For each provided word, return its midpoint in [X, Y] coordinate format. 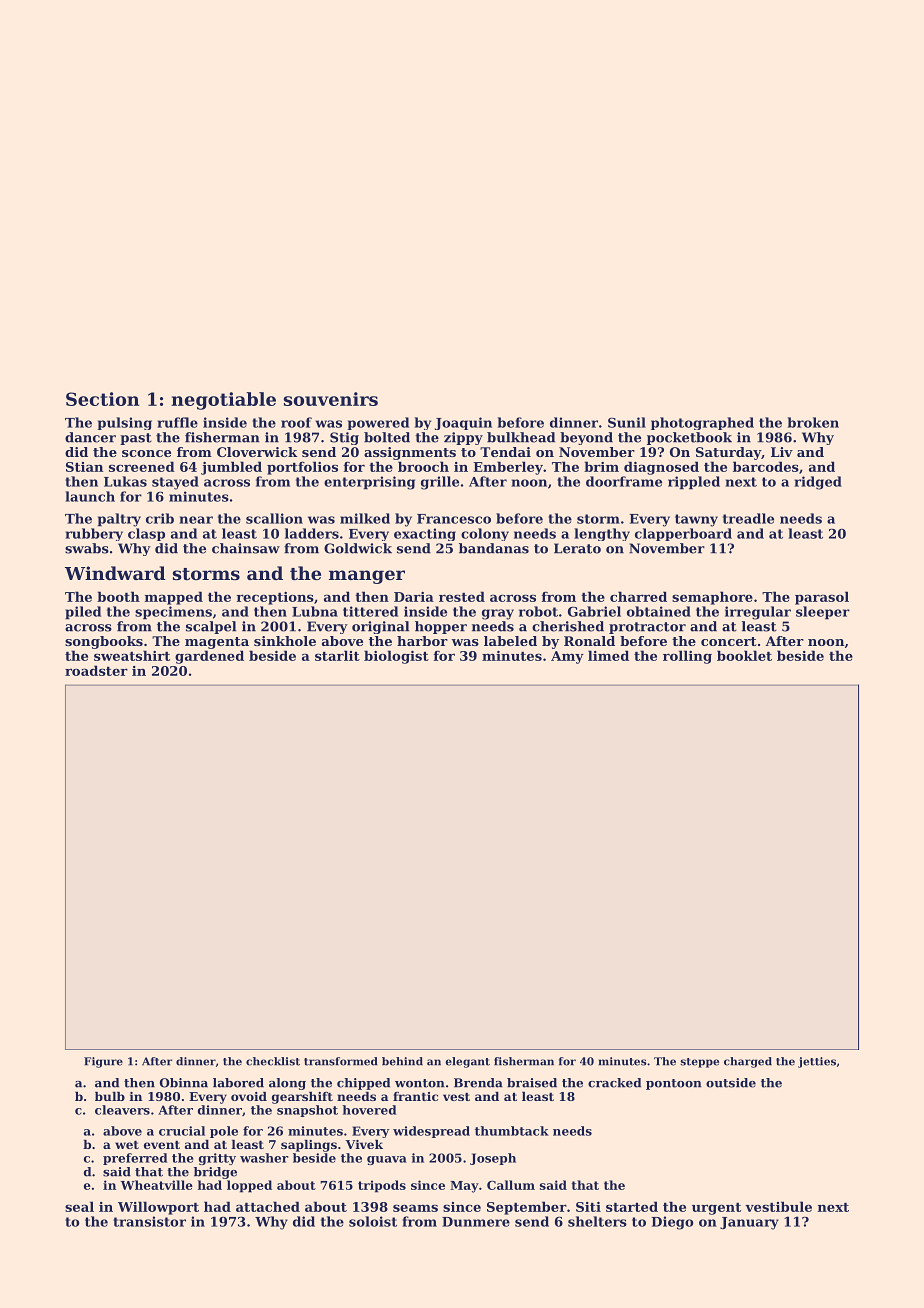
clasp [146, 534]
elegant [467, 1062]
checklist [273, 1061]
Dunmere [476, 1222]
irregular [758, 613]
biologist [396, 657]
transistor [149, 1221]
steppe [700, 1063]
